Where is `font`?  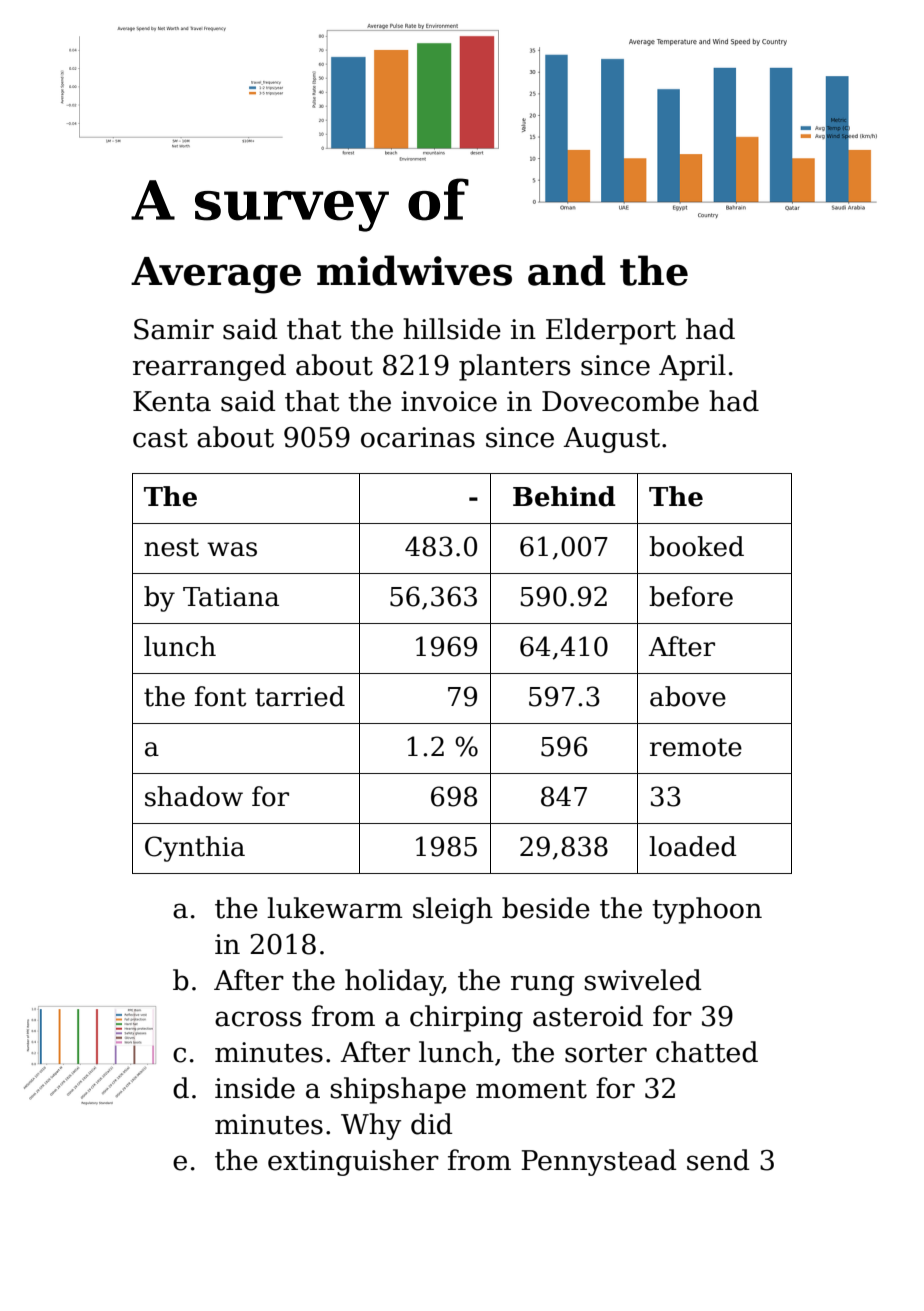
font is located at coordinates (220, 696).
